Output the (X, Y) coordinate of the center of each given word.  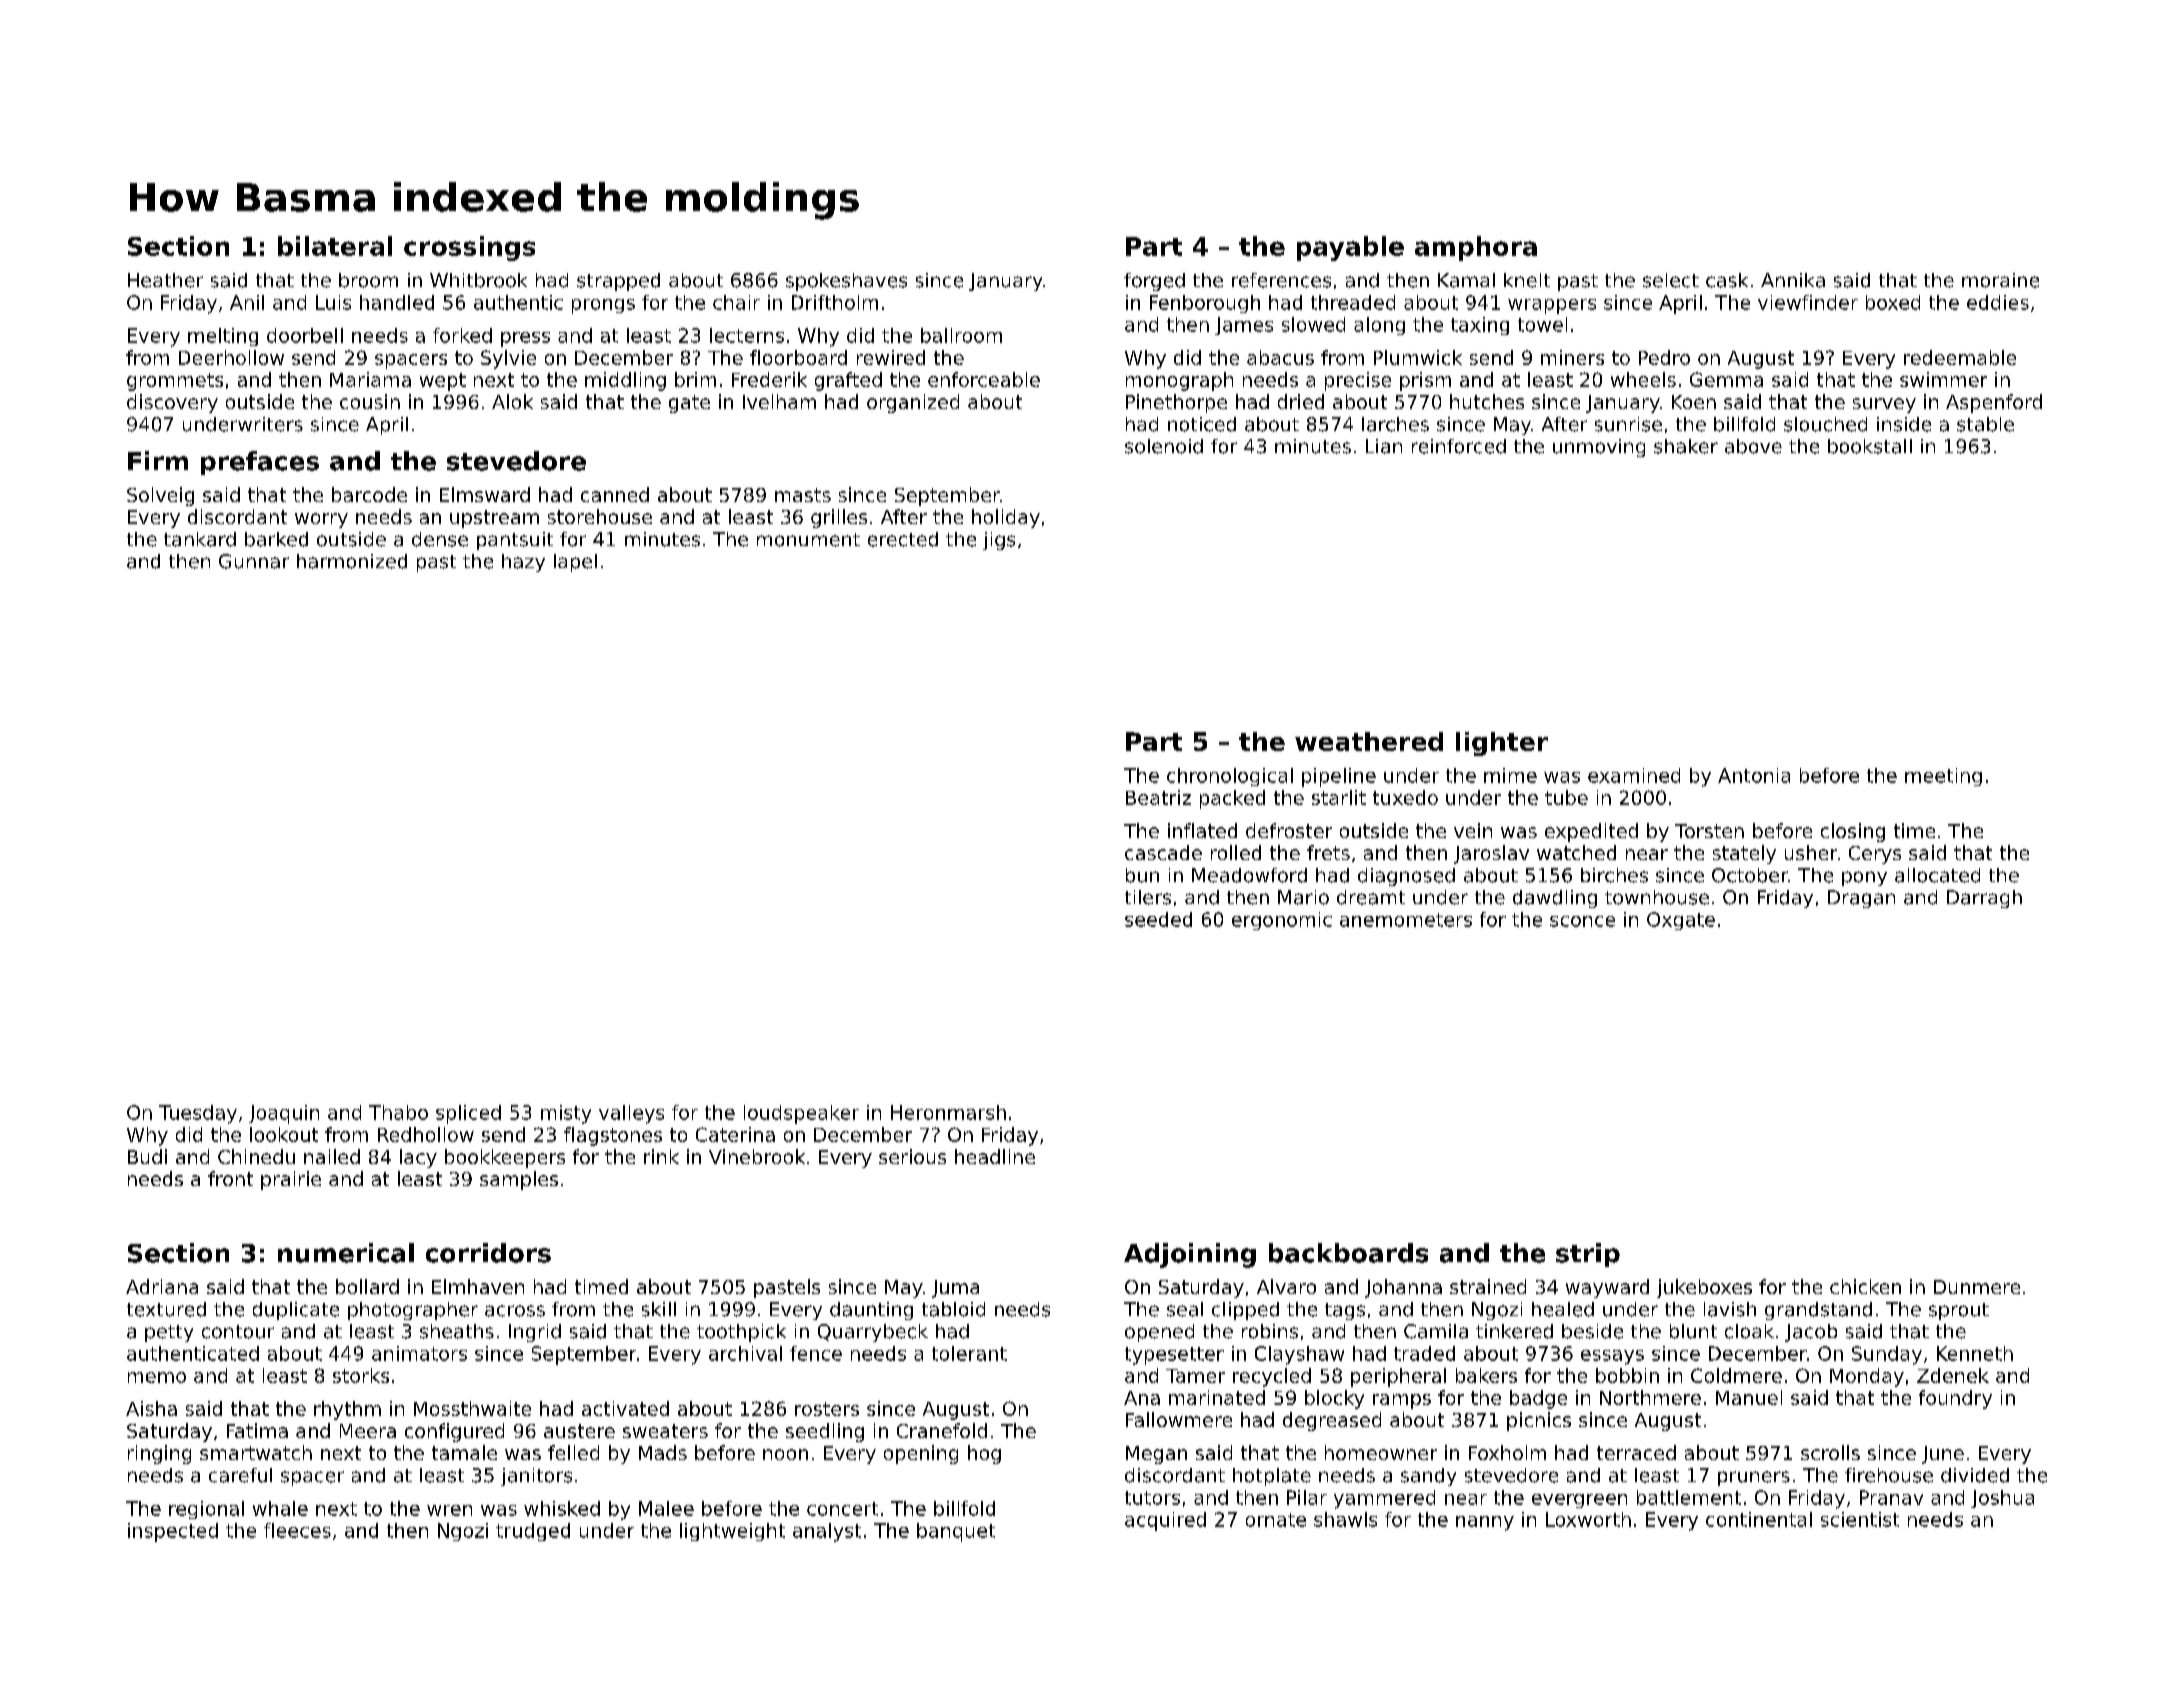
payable (1350, 248)
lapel (575, 563)
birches (1614, 875)
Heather (165, 280)
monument (808, 540)
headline (995, 1156)
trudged (533, 1532)
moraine (2000, 280)
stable (1985, 424)
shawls (1345, 1519)
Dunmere (1977, 1287)
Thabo (398, 1112)
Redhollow (426, 1134)
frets (1328, 852)
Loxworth (1588, 1519)
